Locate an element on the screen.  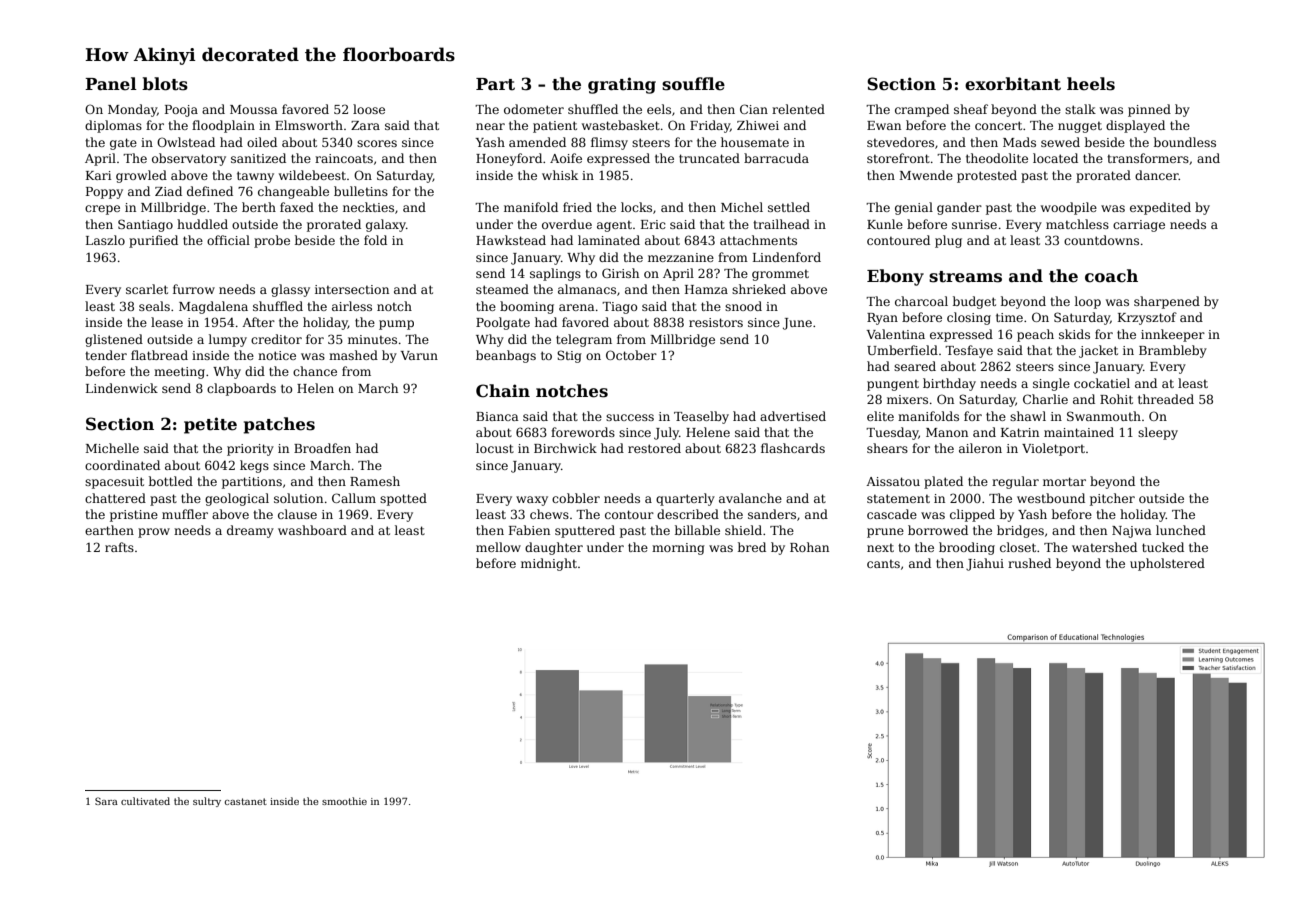
steamed is located at coordinates (502, 289).
